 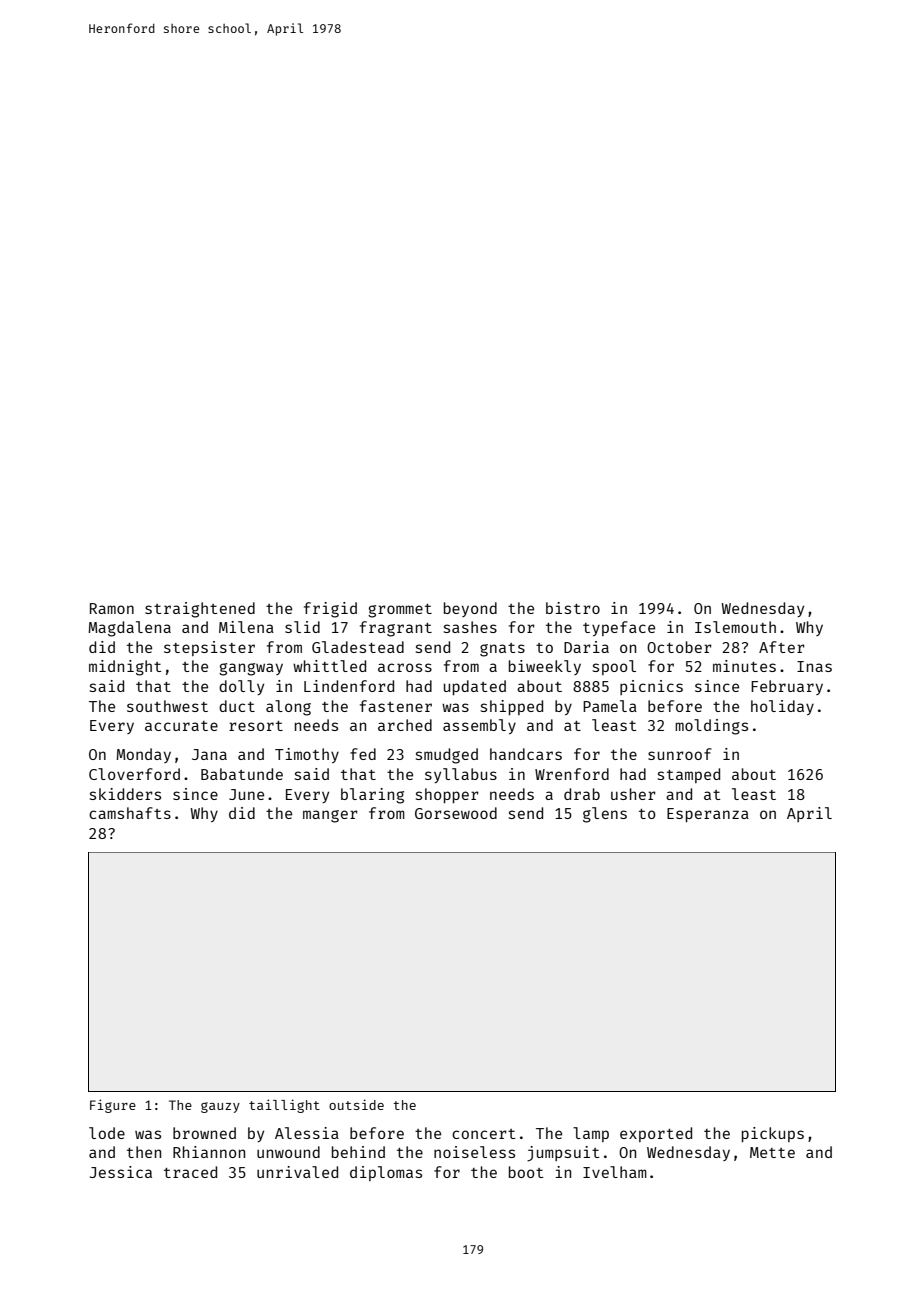 I want to click on camshafts, so click(x=130, y=813).
